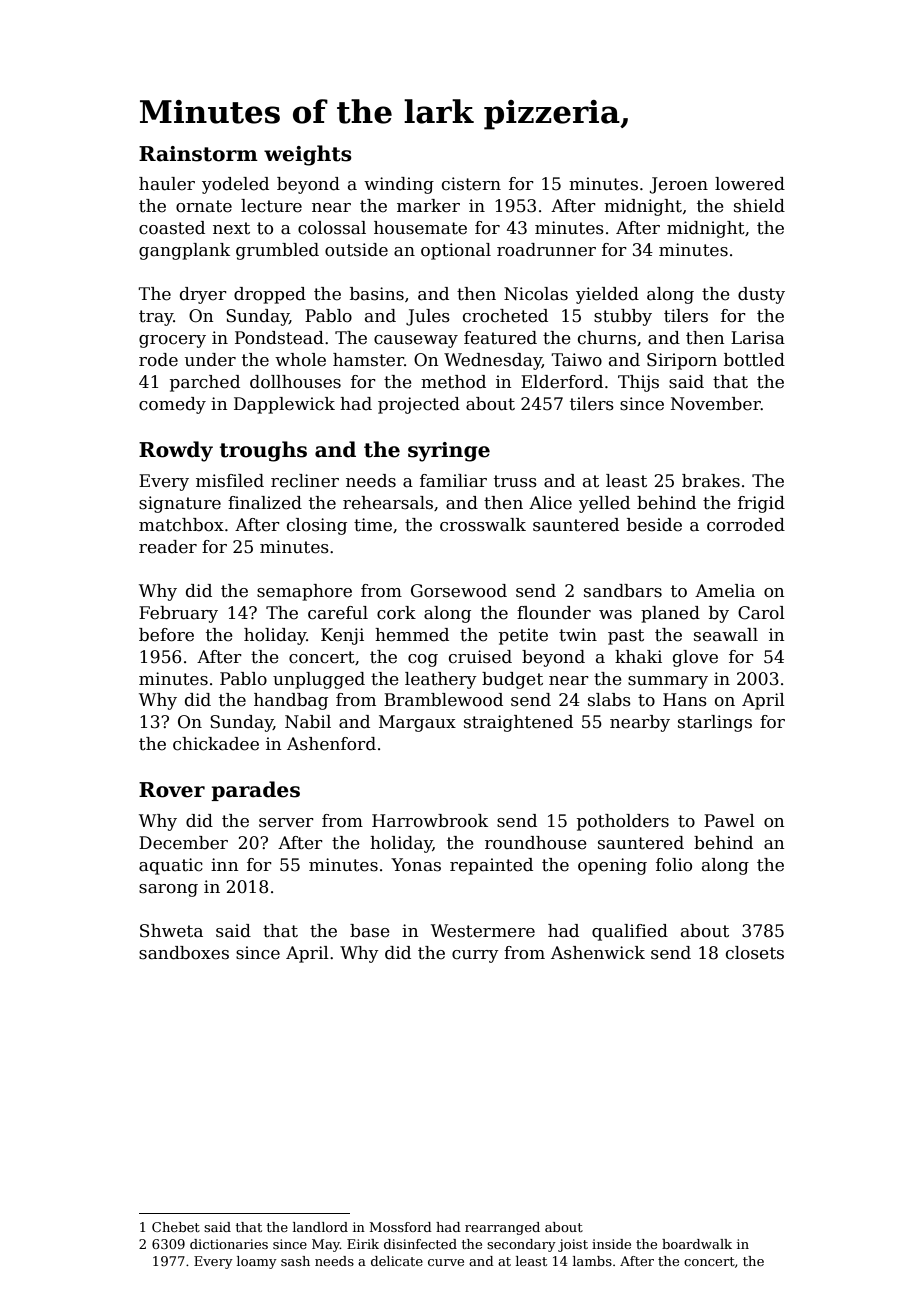 The height and width of the screenshot is (1314, 924). I want to click on colossal, so click(332, 228).
